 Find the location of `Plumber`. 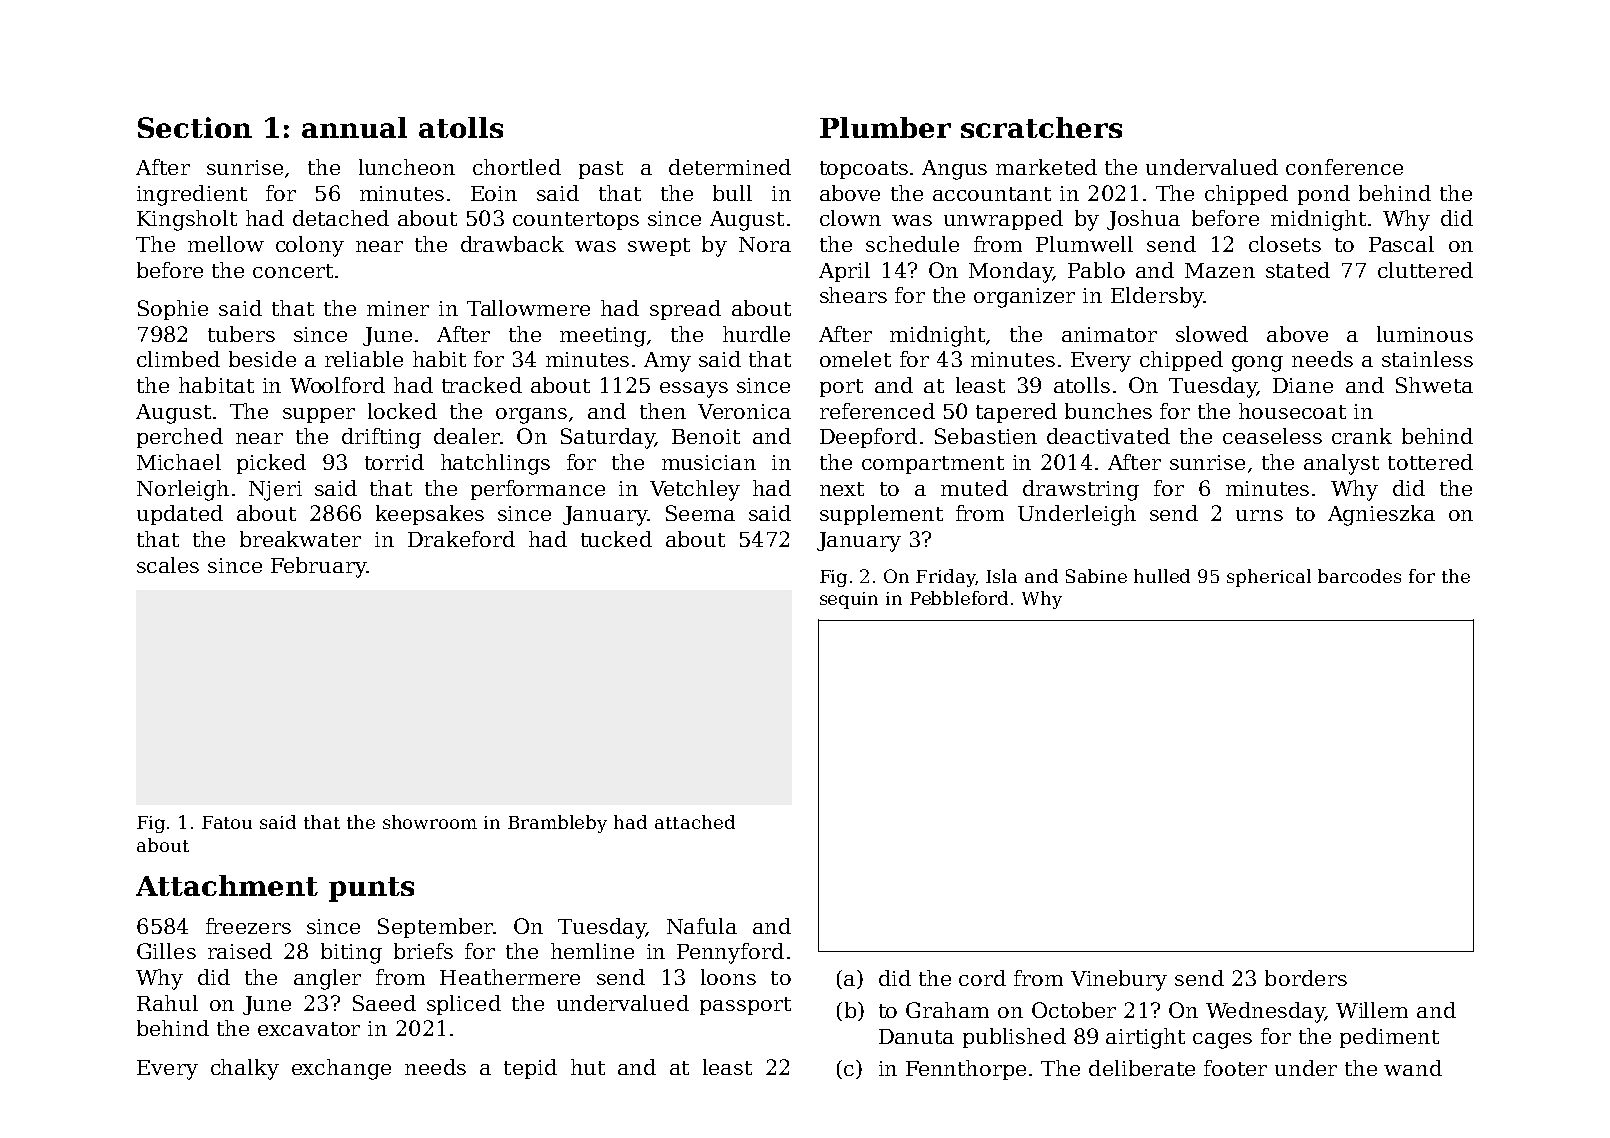

Plumber is located at coordinates (885, 127).
